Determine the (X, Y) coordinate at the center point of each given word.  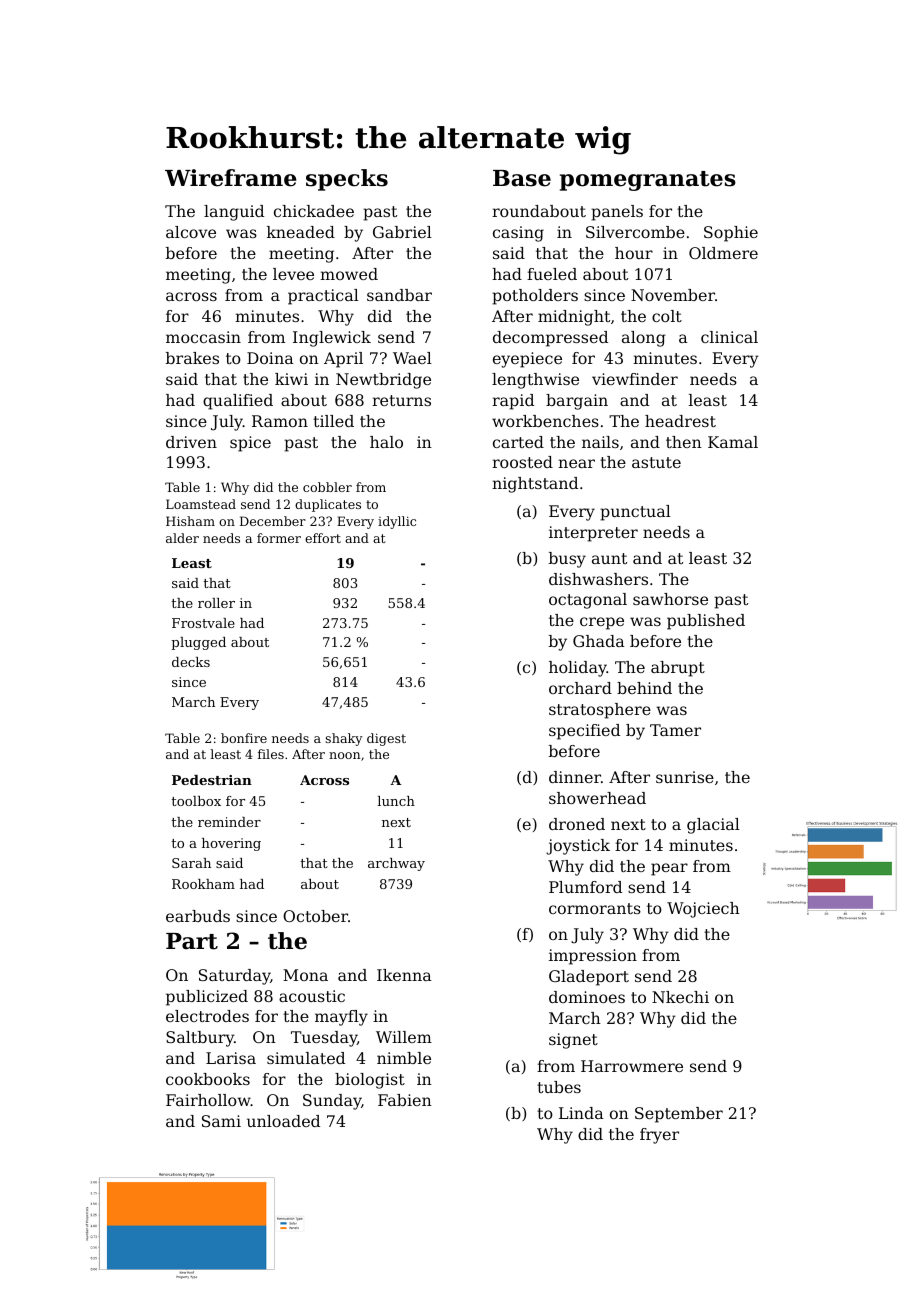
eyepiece (527, 360)
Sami (221, 1121)
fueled (552, 274)
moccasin (203, 337)
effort (323, 538)
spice (250, 444)
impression (593, 957)
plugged (198, 643)
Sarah (191, 863)
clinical (729, 337)
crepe (602, 623)
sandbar (399, 295)
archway (396, 864)
